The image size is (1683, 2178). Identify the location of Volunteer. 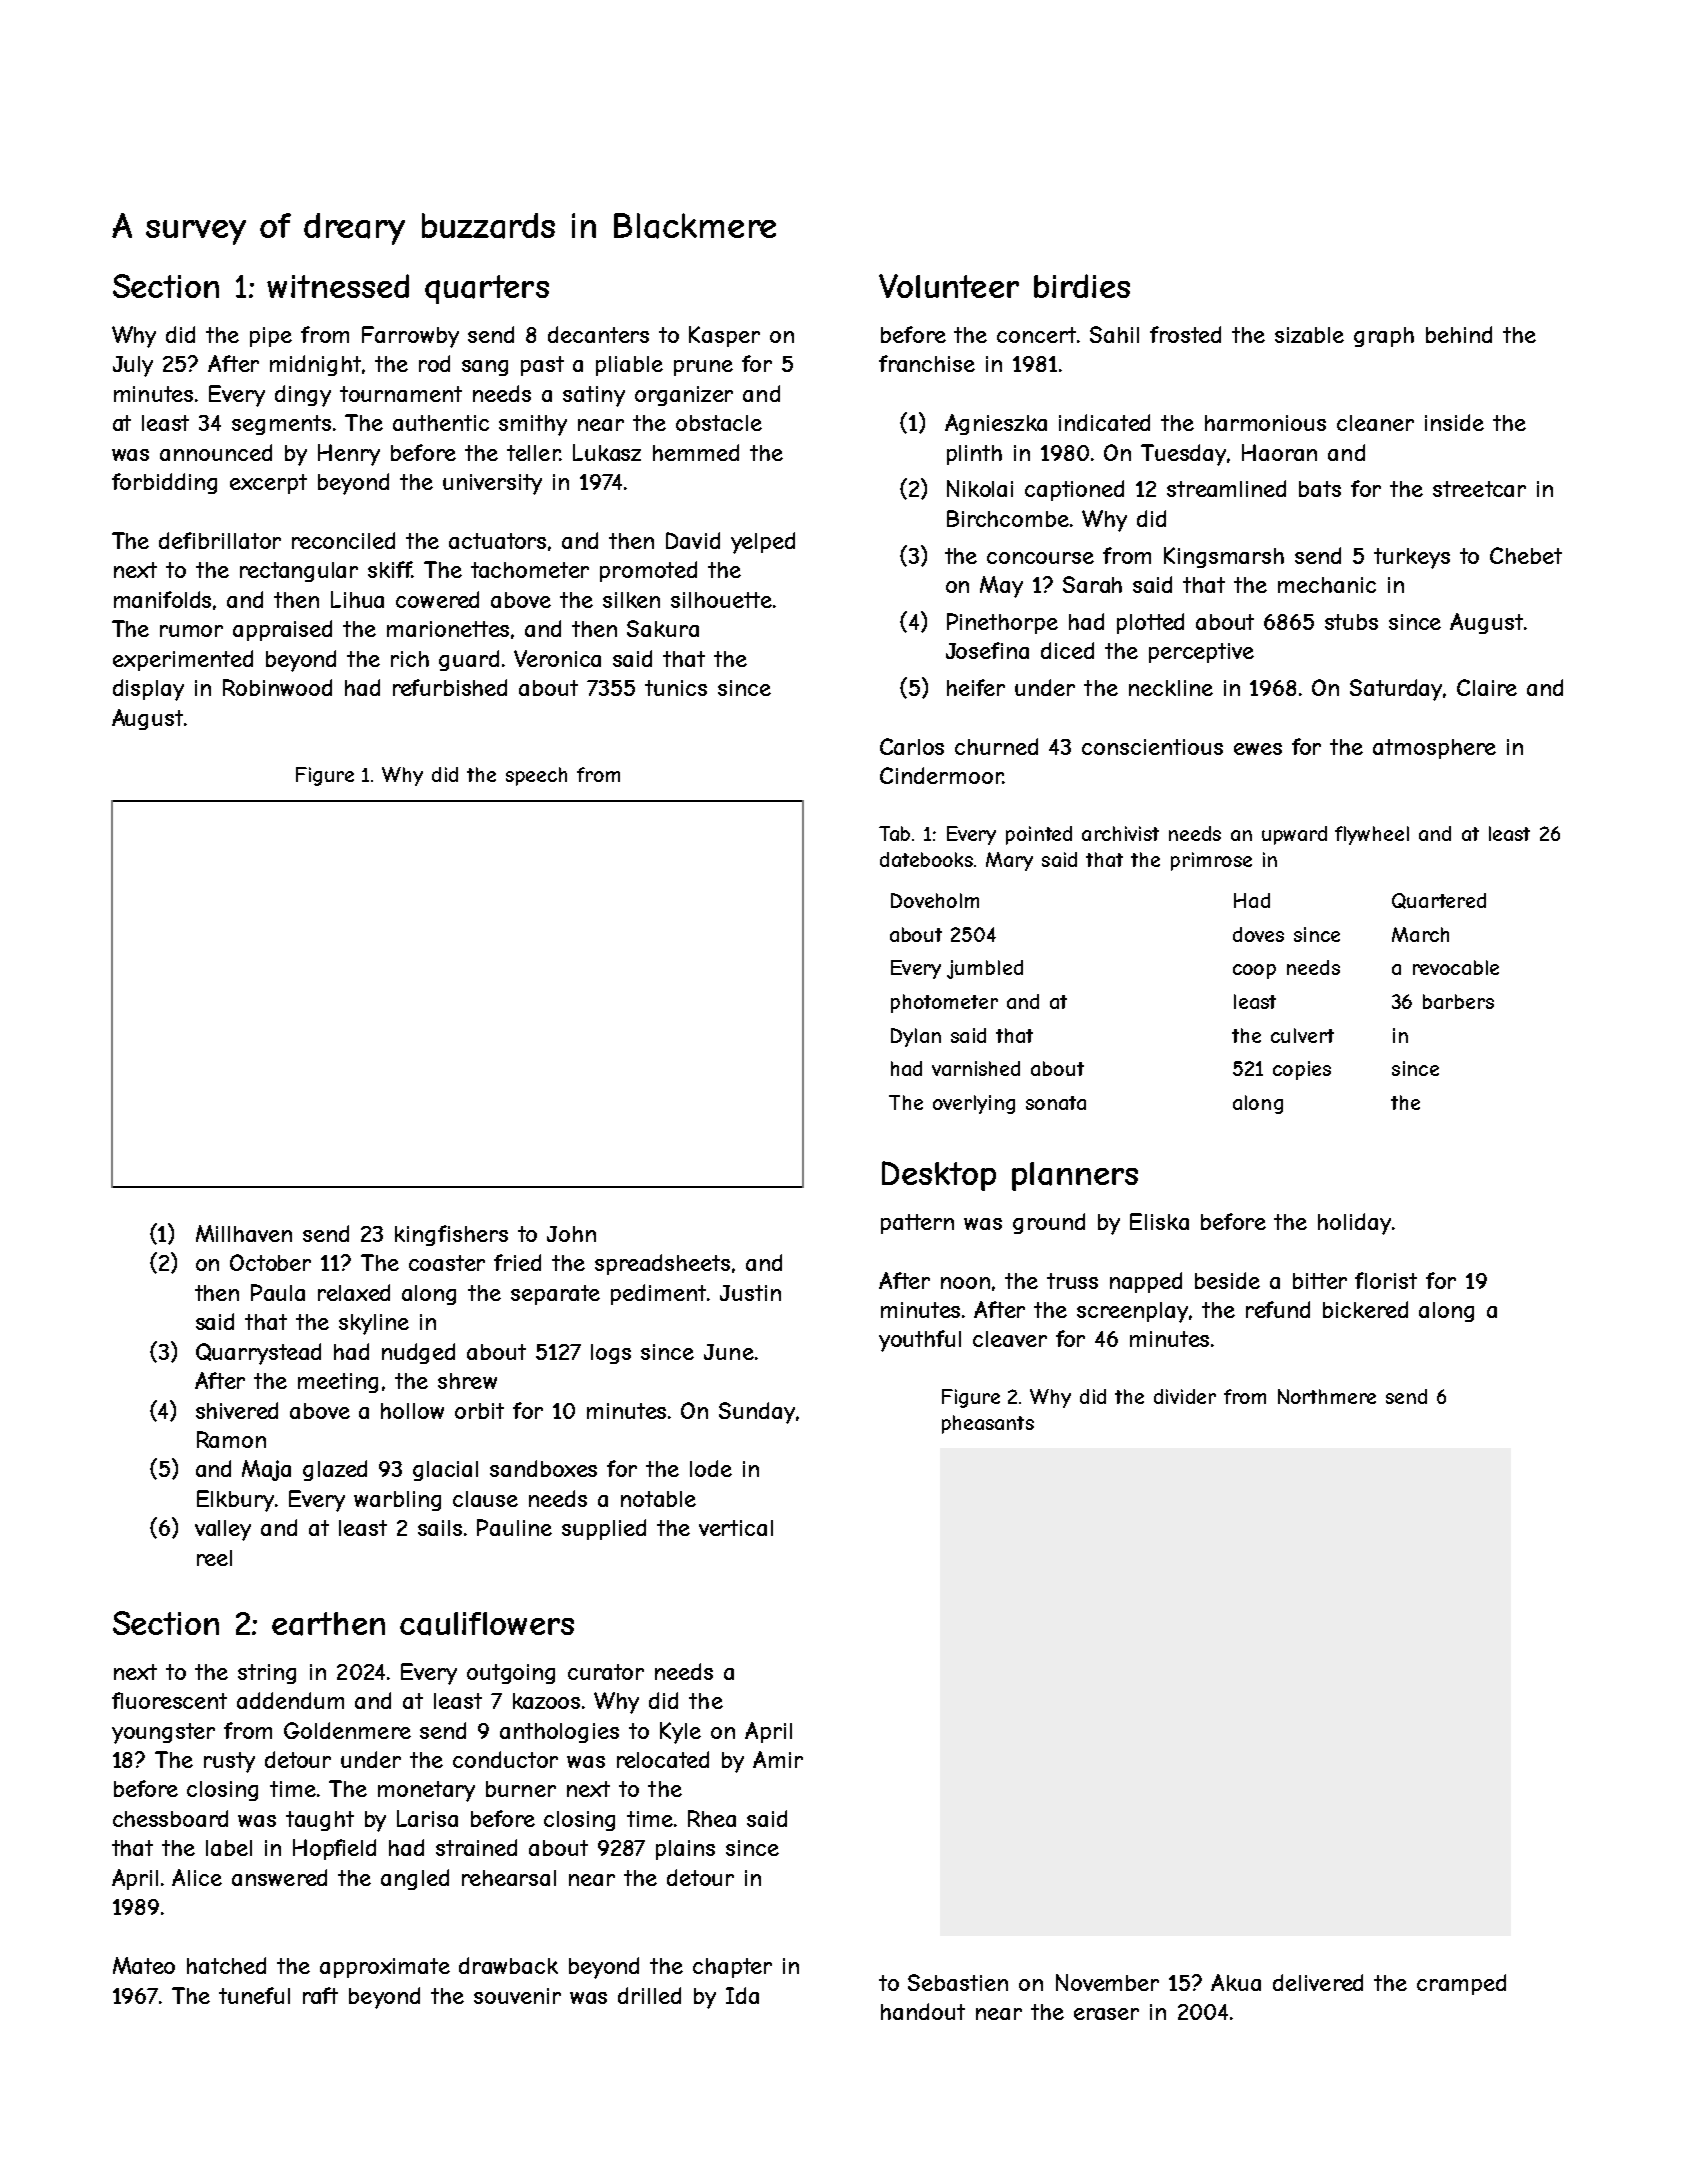
(949, 286).
